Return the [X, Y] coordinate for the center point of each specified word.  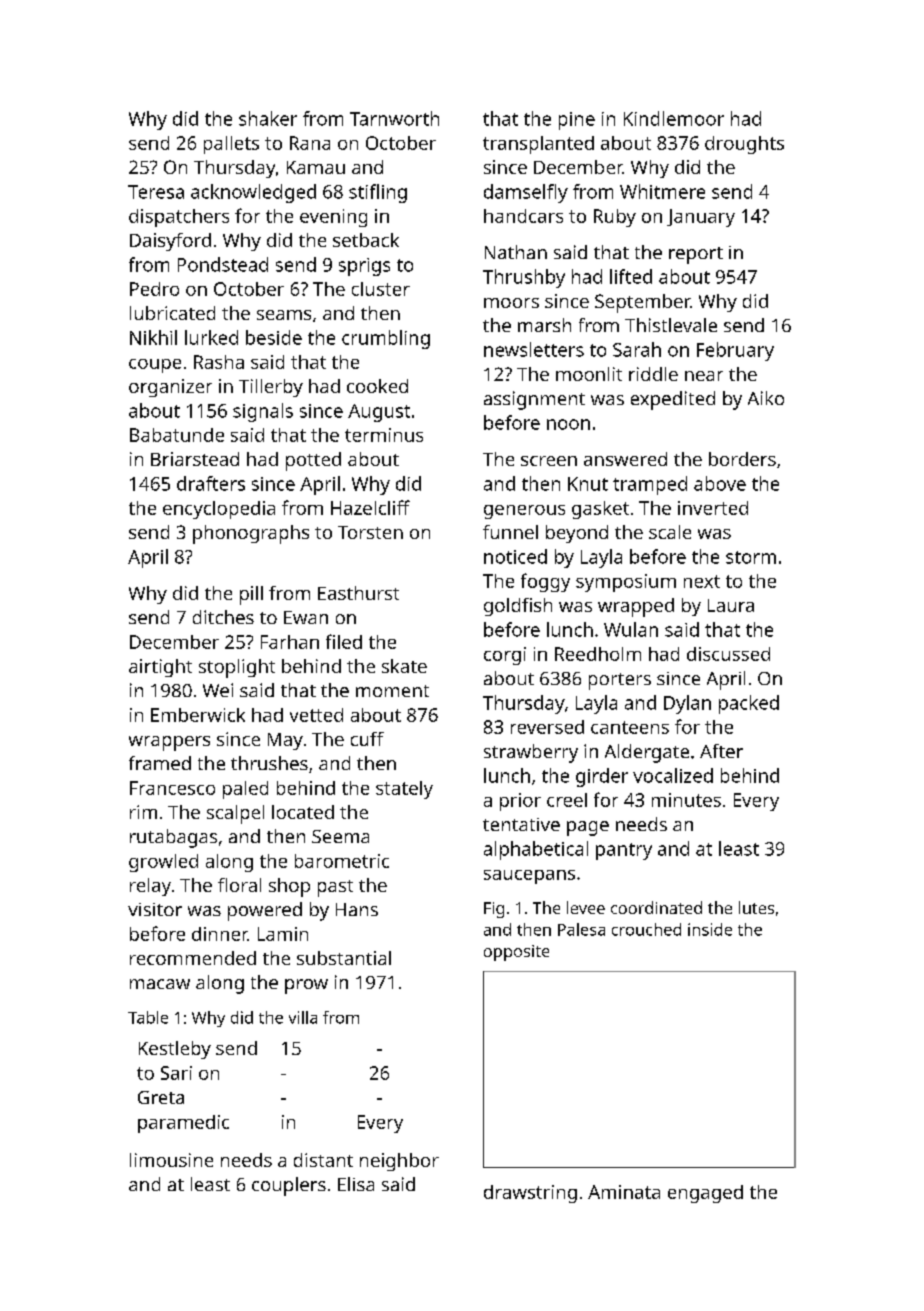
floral [239, 885]
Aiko [766, 398]
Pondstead [223, 264]
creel [567, 800]
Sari [176, 1073]
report [696, 255]
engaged [705, 1194]
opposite [516, 953]
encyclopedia [219, 510]
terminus [384, 435]
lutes [756, 907]
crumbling [386, 339]
